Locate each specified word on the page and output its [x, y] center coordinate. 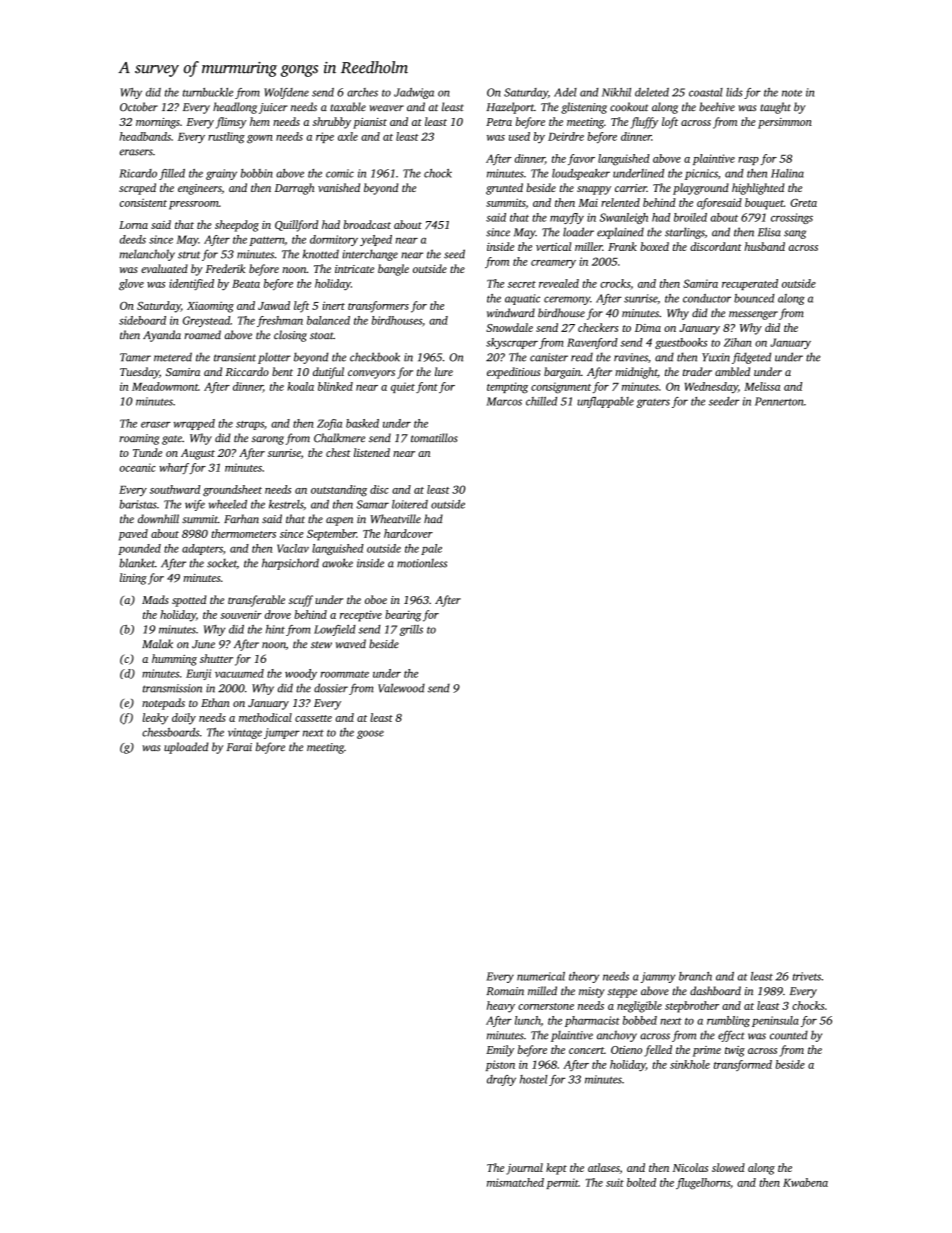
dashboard [715, 990]
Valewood [401, 688]
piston [500, 1065]
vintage [245, 733]
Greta [803, 203]
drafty [501, 1080]
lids [734, 92]
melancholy [147, 255]
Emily [500, 1051]
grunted [504, 189]
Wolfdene [286, 93]
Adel [565, 92]
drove [278, 614]
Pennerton [779, 401]
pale [431, 549]
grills [411, 630]
